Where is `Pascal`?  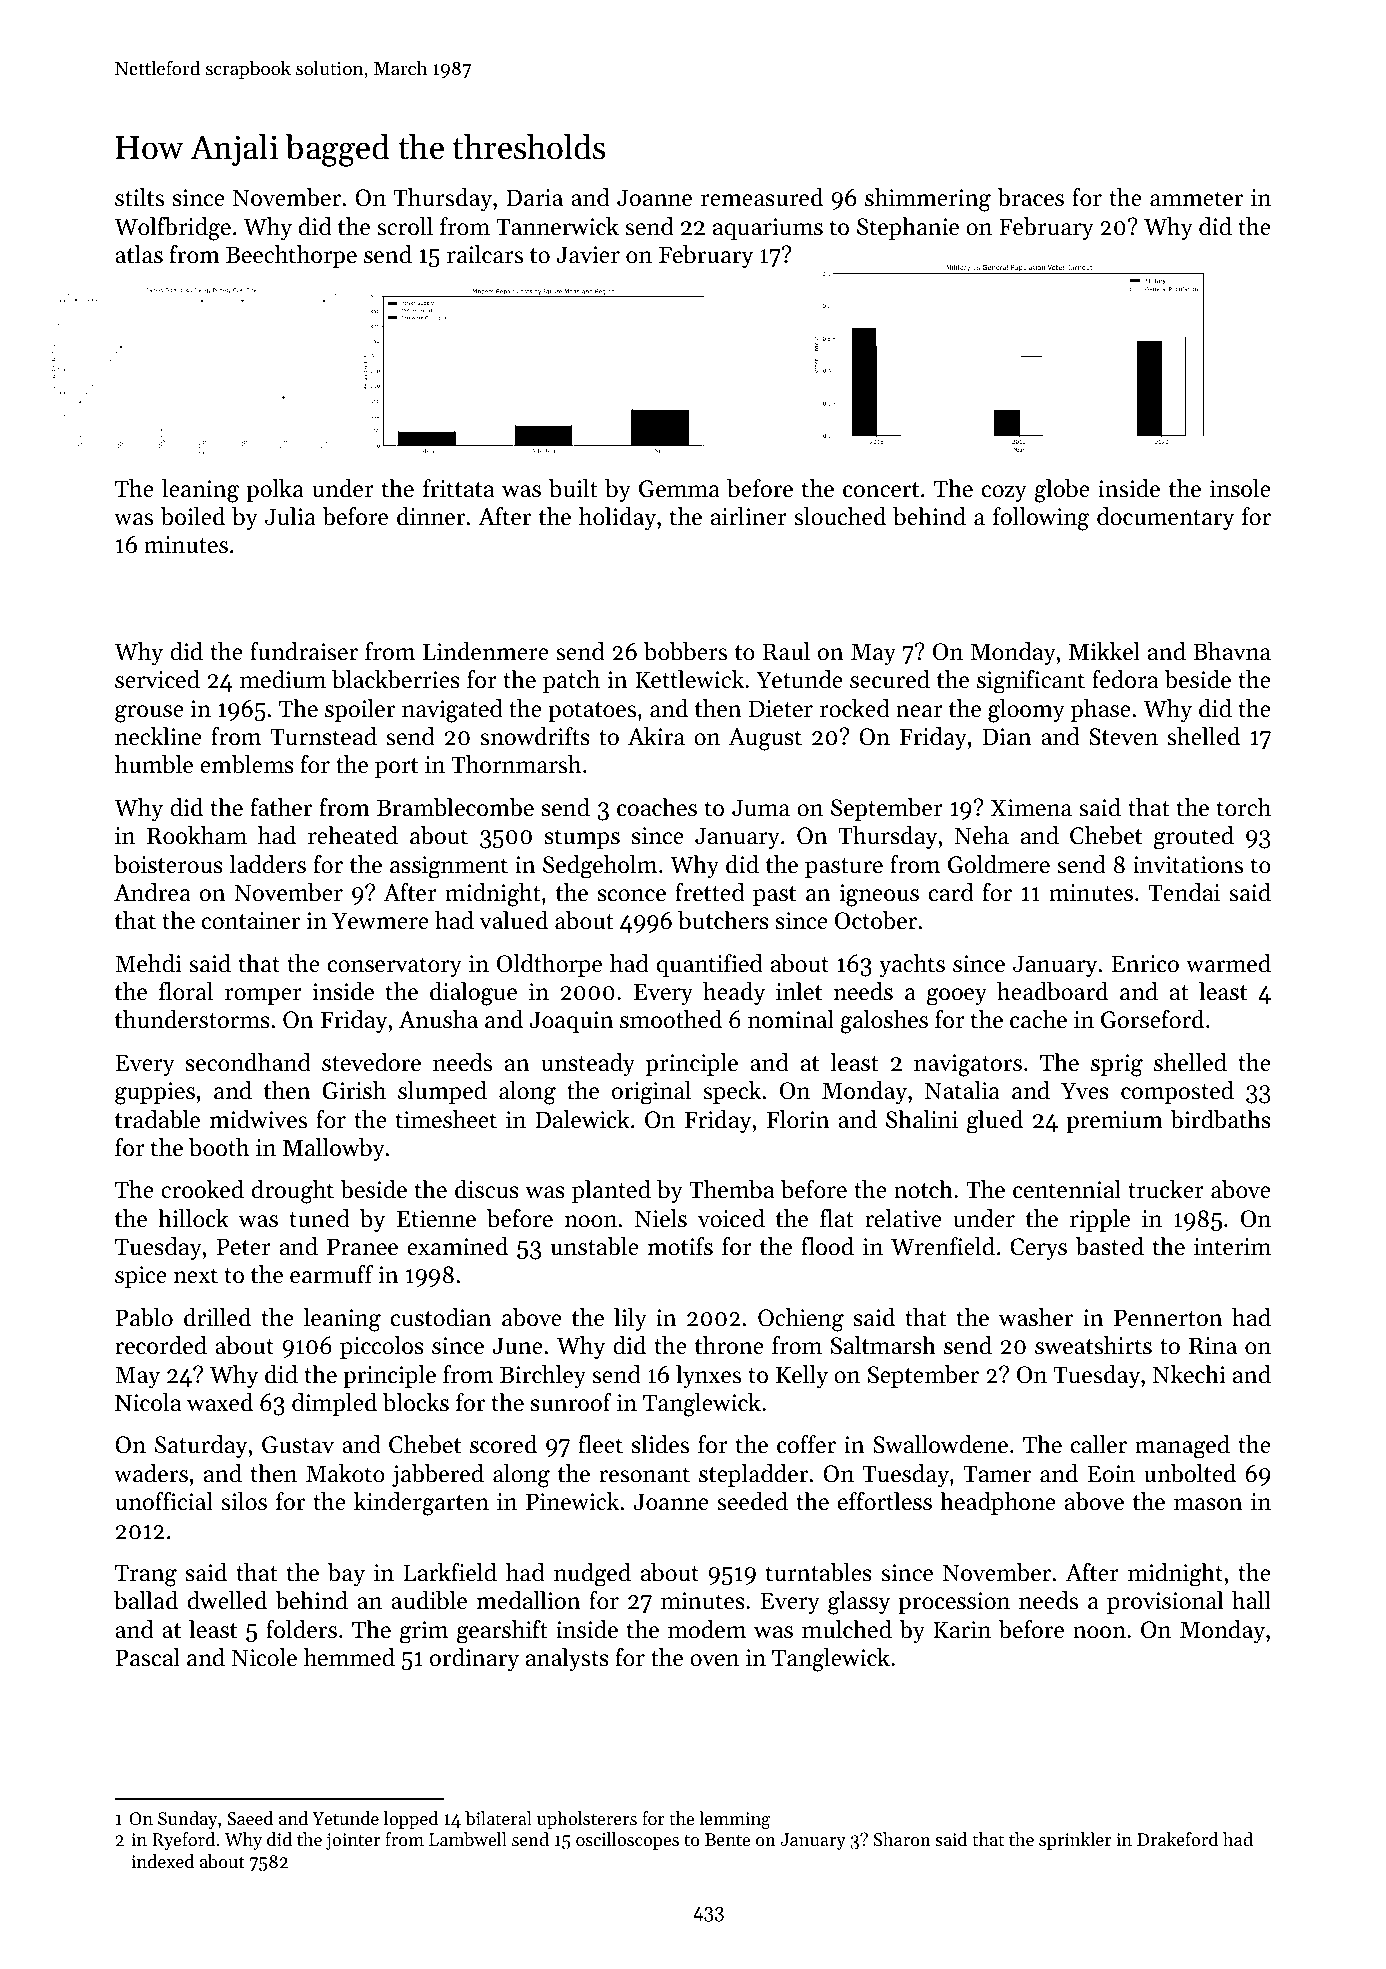
Pascal is located at coordinates (148, 1657).
